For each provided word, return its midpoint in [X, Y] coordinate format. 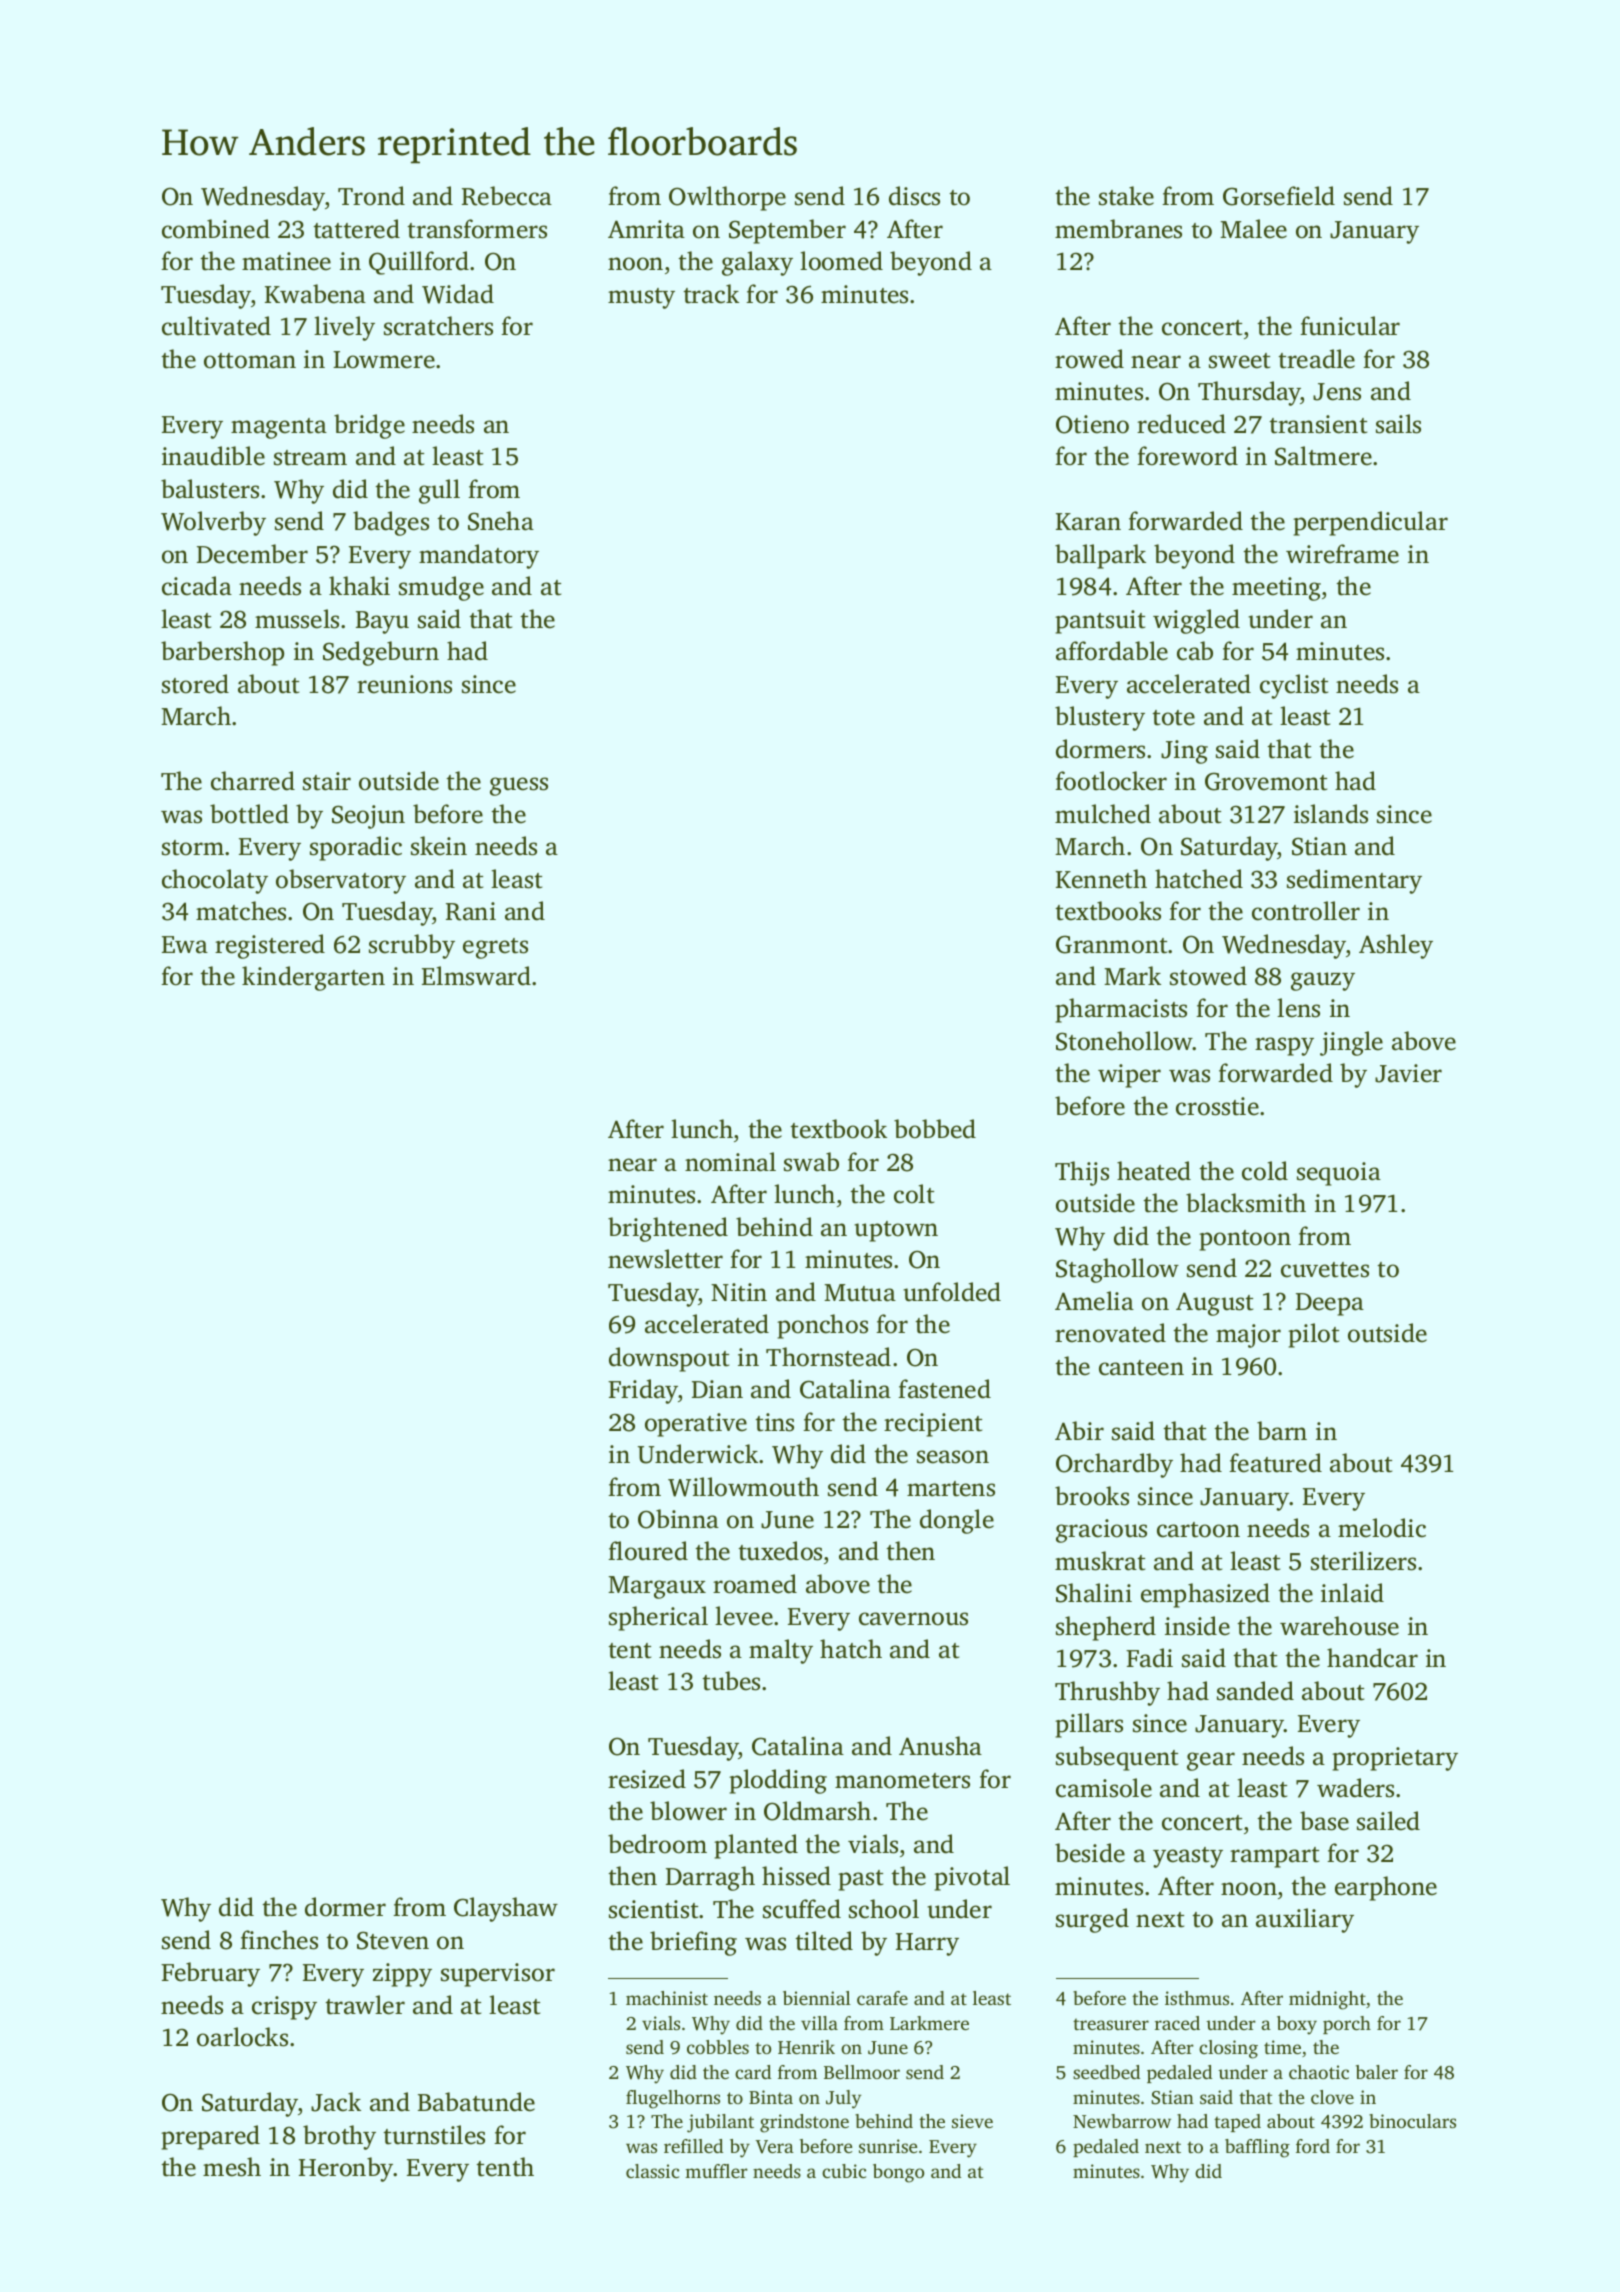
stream [310, 458]
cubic [844, 2171]
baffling [1257, 2148]
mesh [232, 2167]
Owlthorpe [727, 198]
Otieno [1092, 424]
